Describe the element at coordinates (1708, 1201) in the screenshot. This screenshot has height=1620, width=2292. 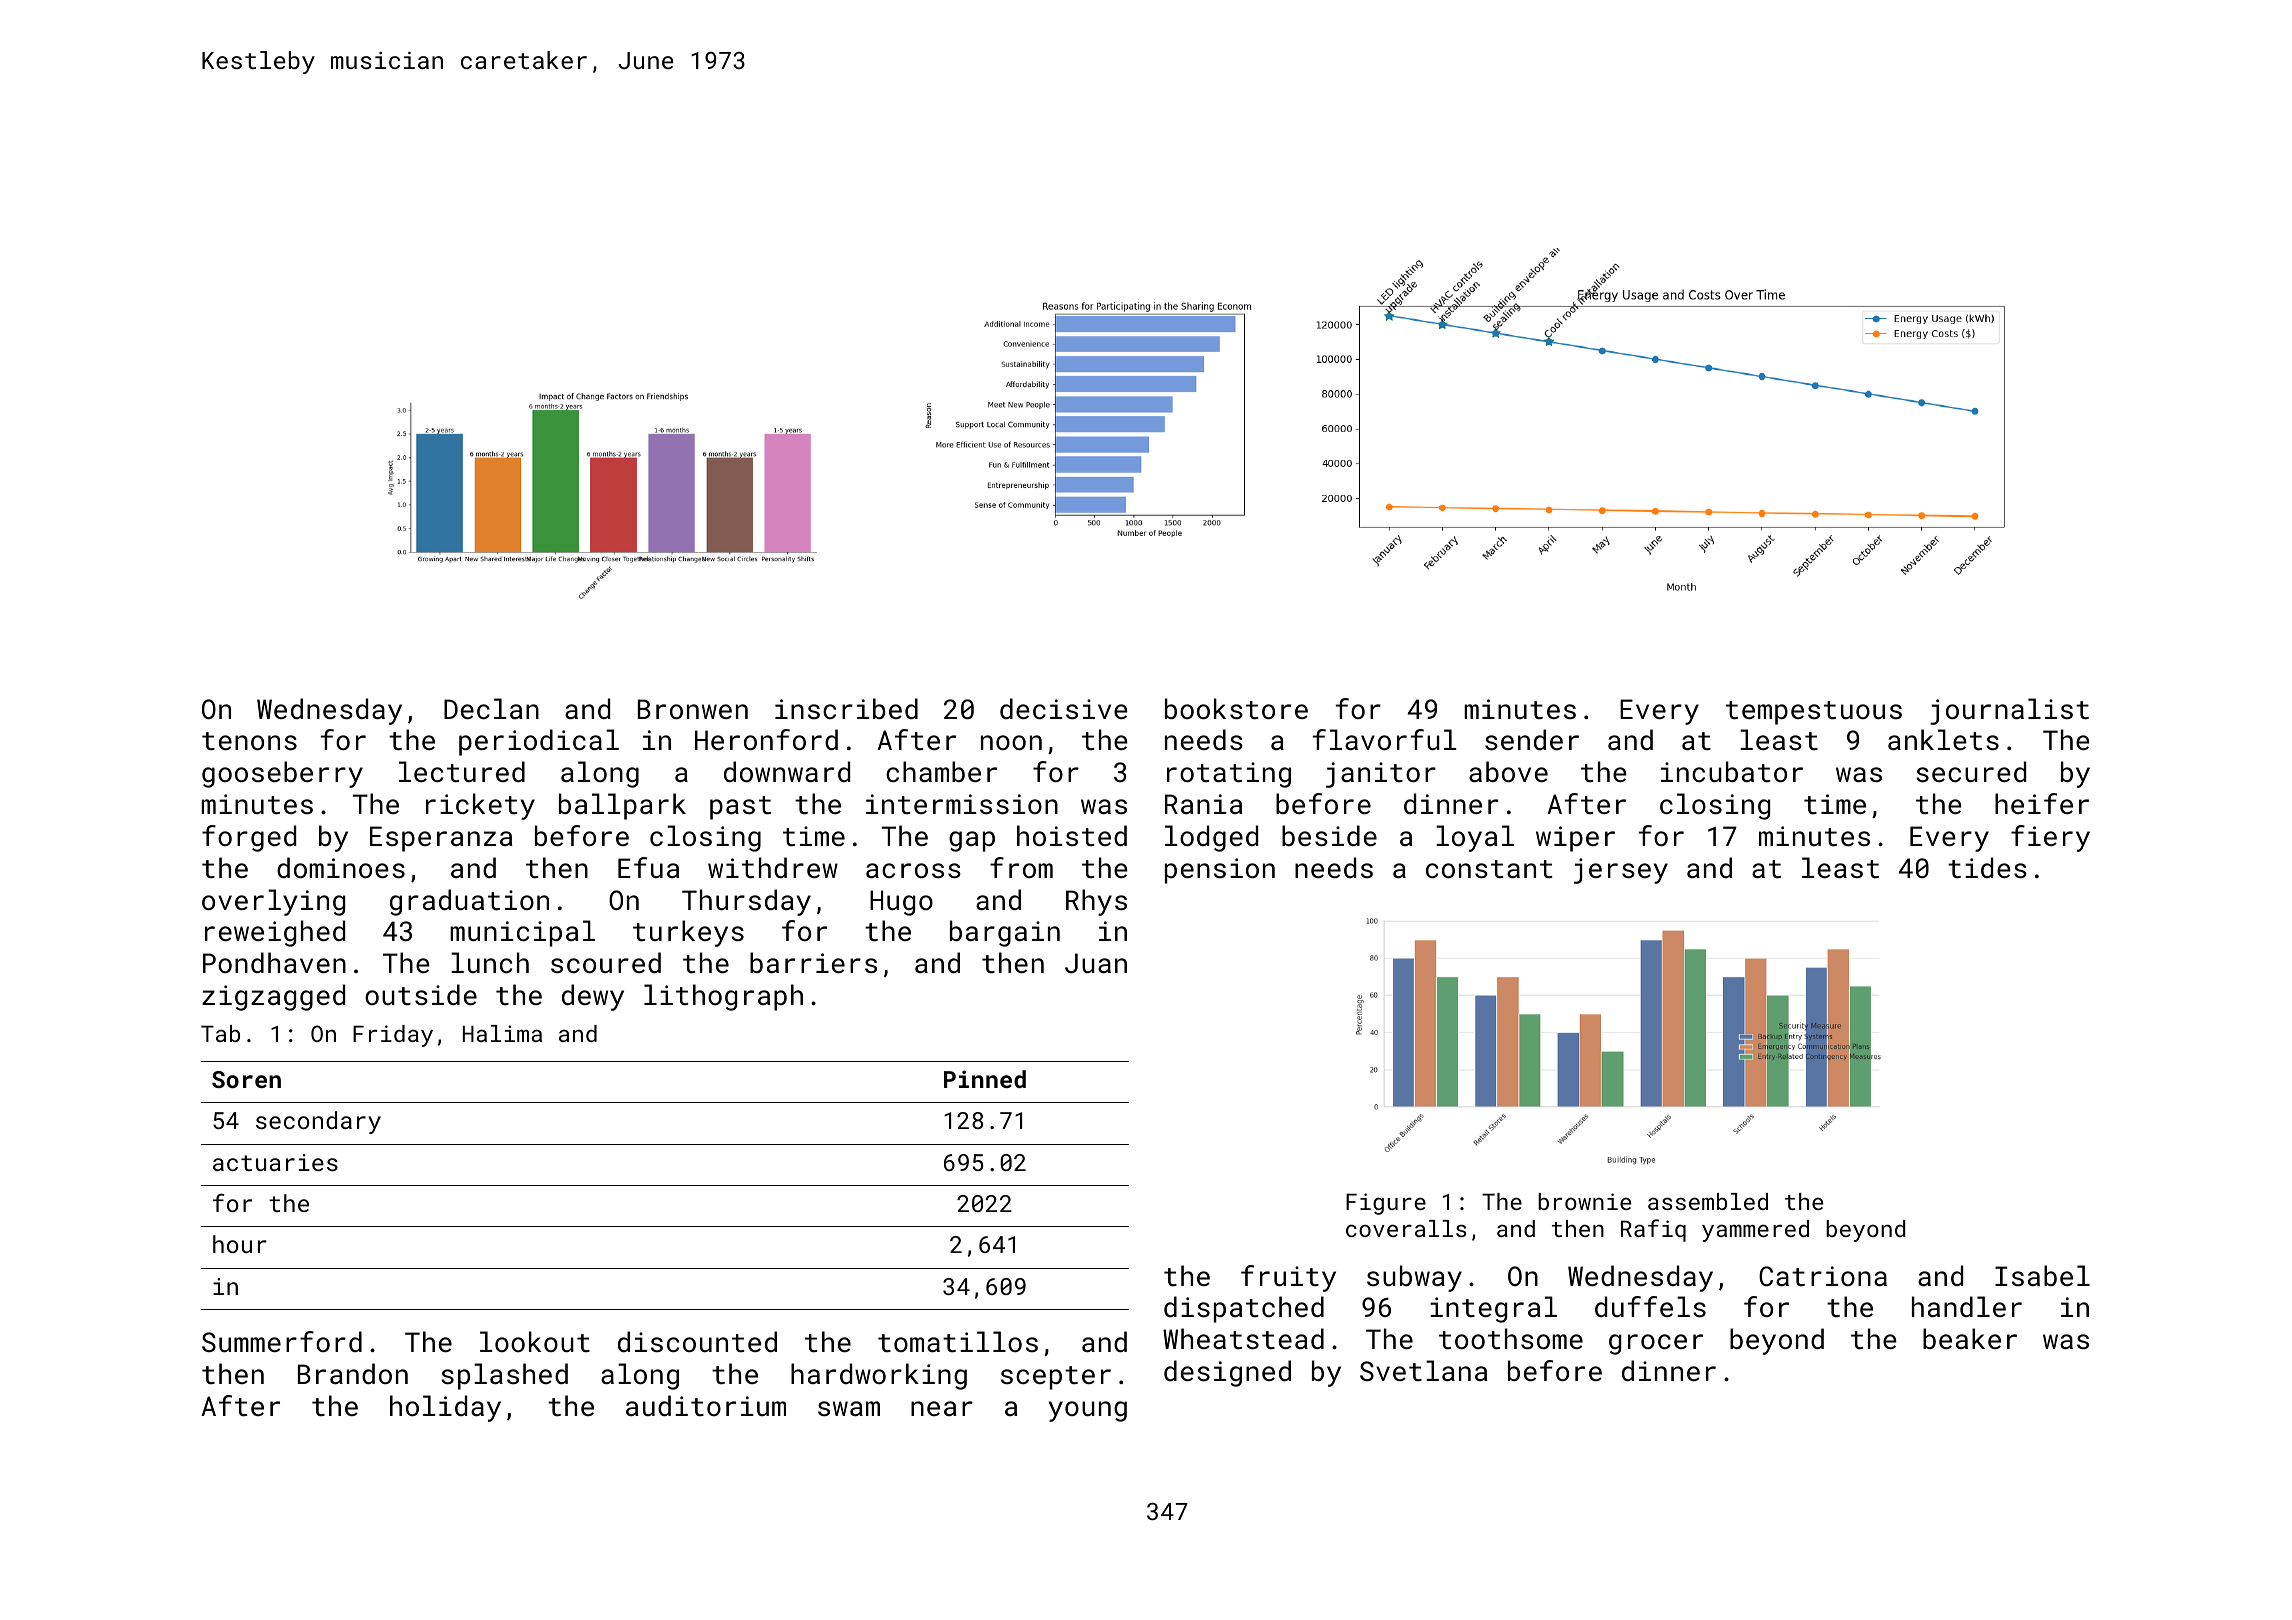
I see `assembled` at that location.
